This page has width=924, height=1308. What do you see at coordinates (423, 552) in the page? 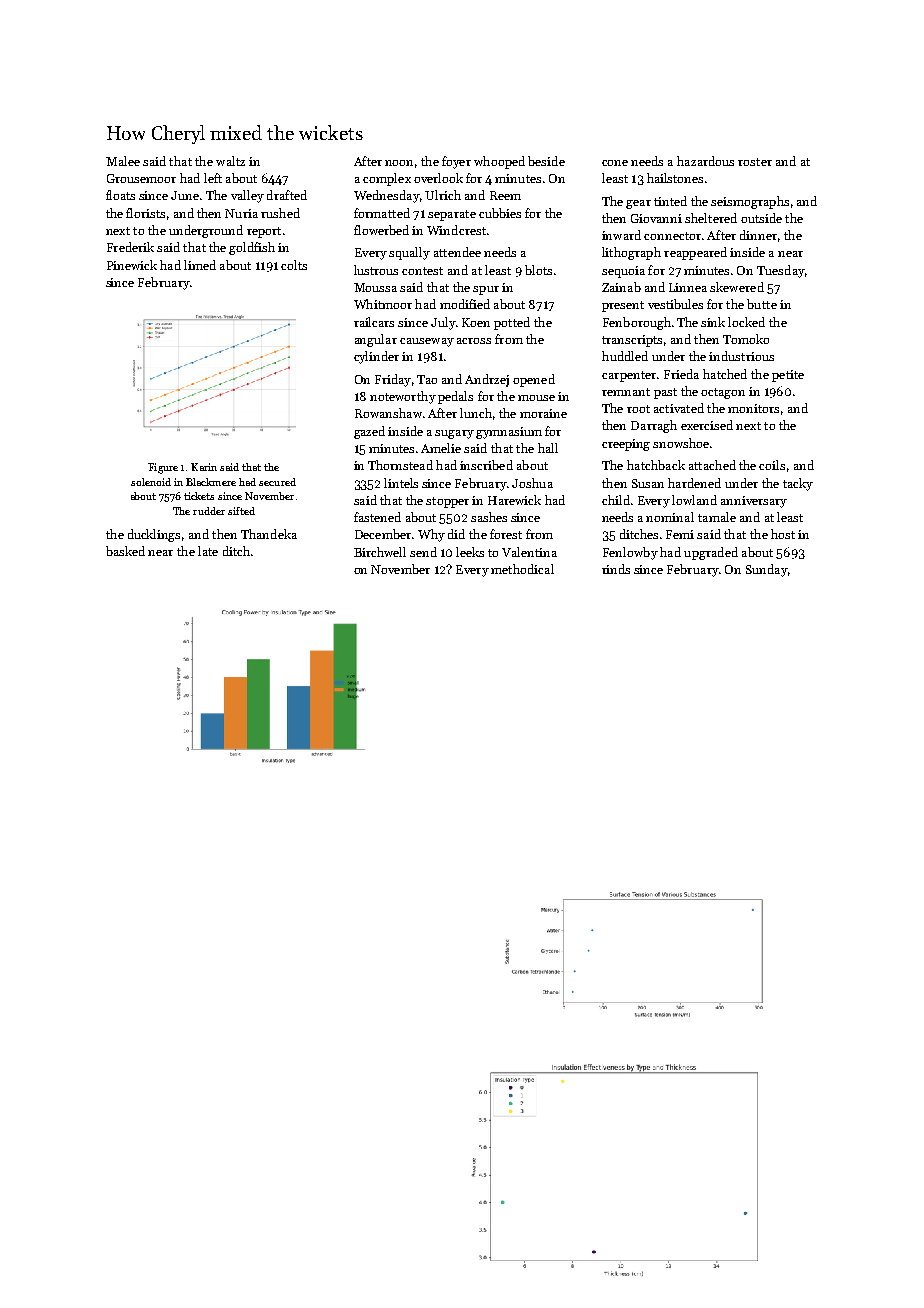
I see `send` at bounding box center [423, 552].
